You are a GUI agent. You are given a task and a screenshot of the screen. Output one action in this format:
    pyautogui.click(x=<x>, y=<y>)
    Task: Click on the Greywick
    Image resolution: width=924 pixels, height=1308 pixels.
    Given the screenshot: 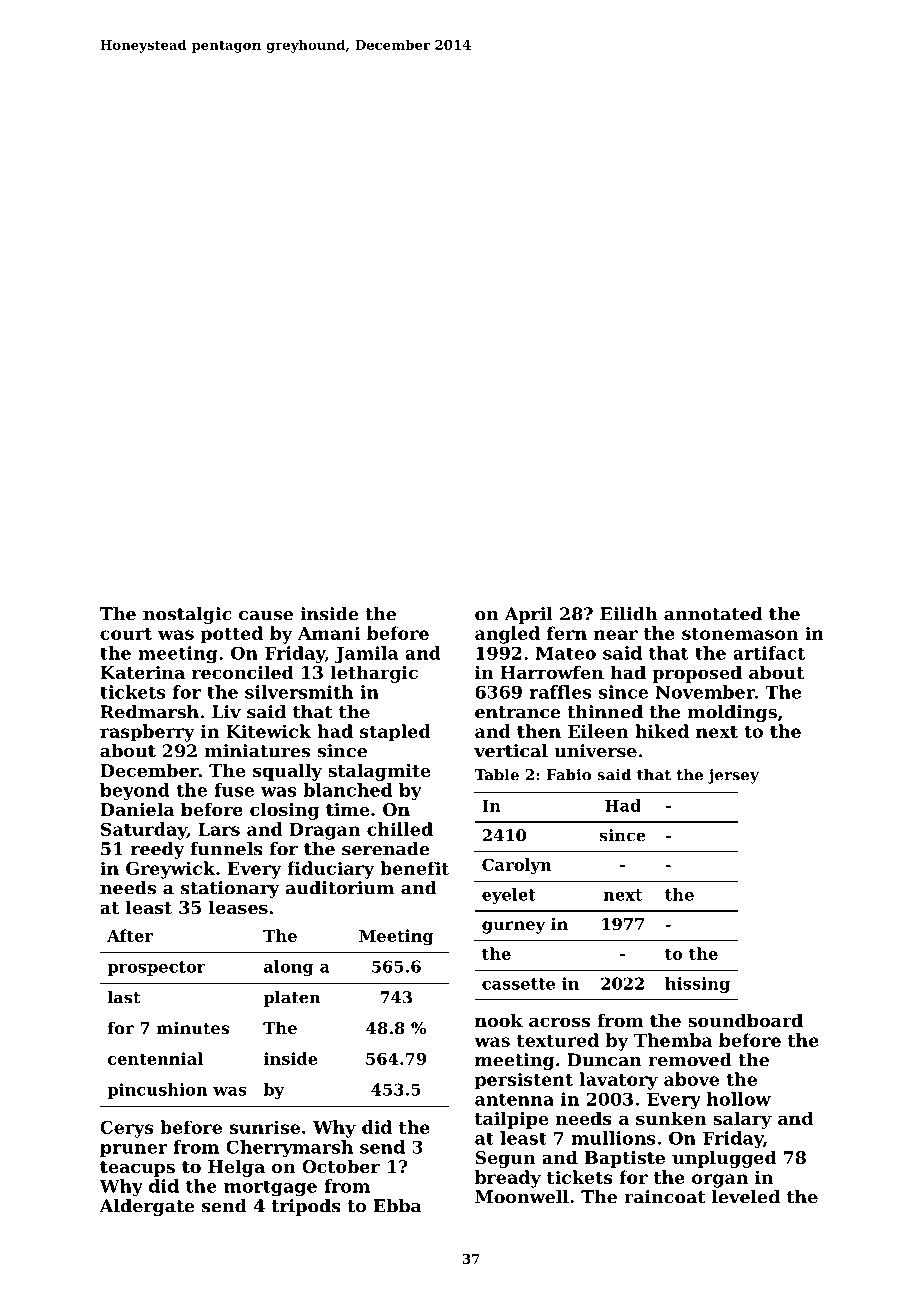 What is the action you would take?
    pyautogui.click(x=170, y=870)
